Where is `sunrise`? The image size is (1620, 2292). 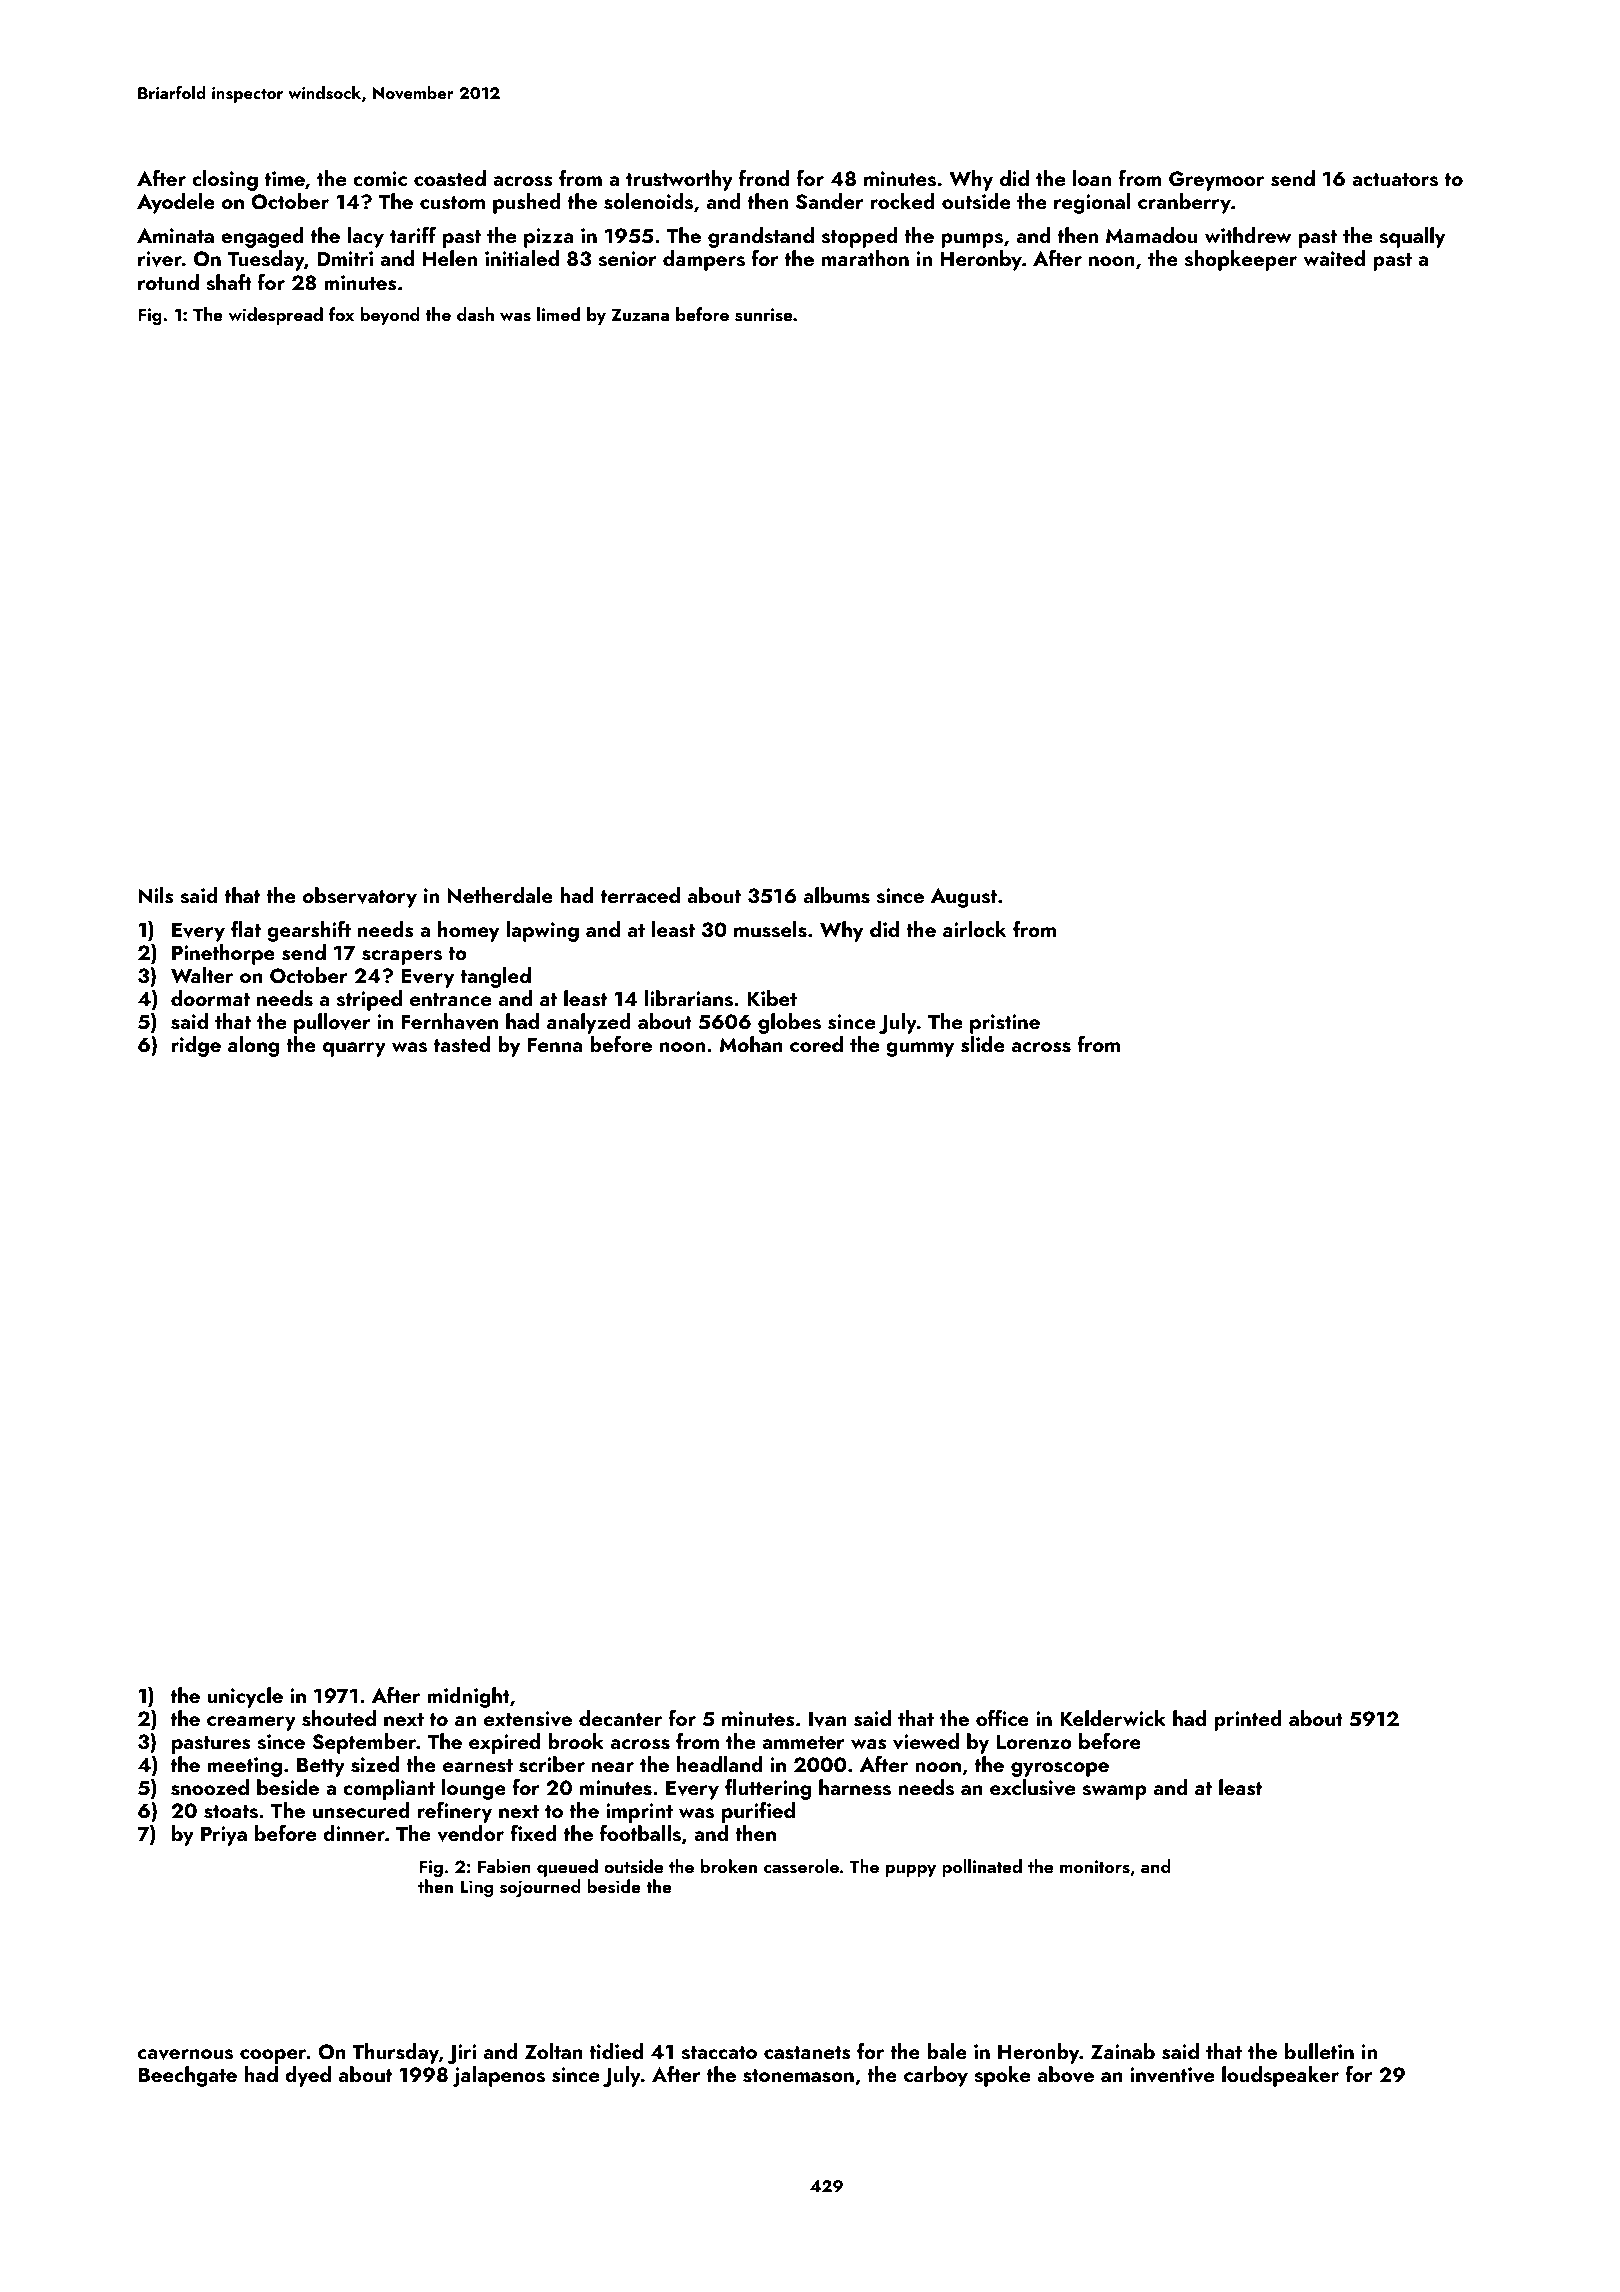 sunrise is located at coordinates (764, 315).
